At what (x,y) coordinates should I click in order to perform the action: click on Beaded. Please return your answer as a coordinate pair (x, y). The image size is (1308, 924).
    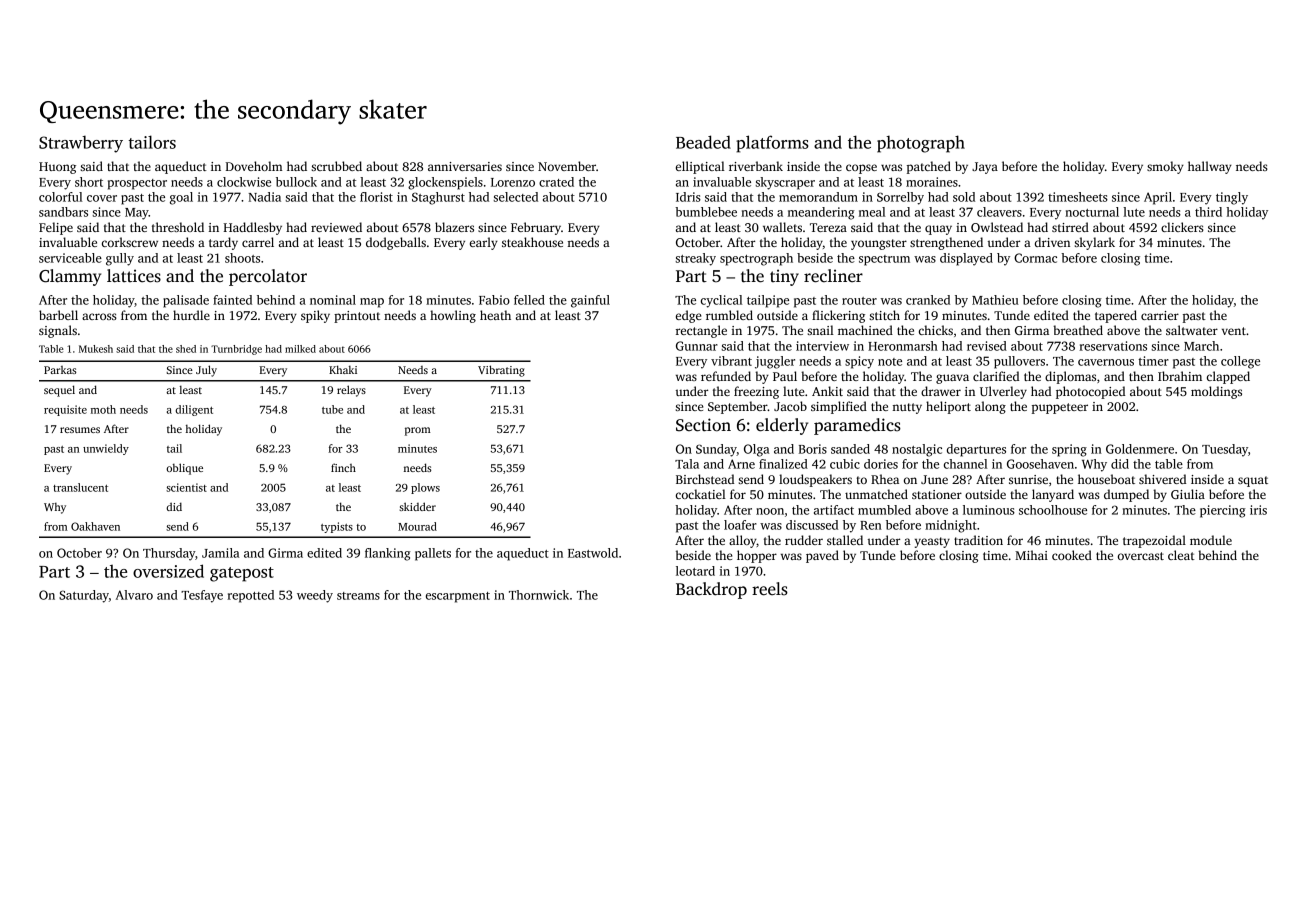
    Looking at the image, I should click on (703, 142).
